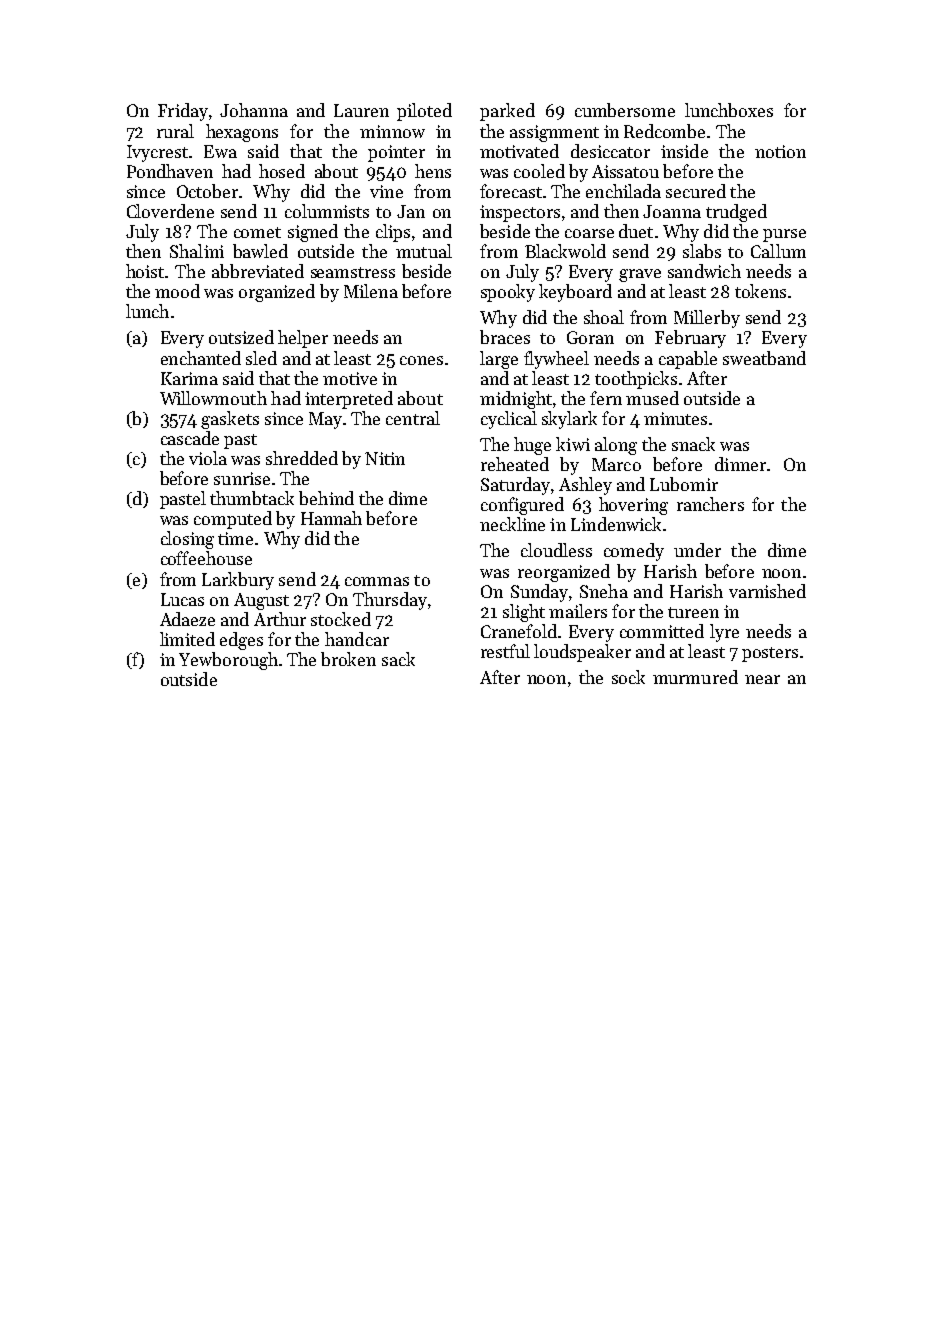 This screenshot has width=932, height=1323. What do you see at coordinates (326, 498) in the screenshot?
I see `behind` at bounding box center [326, 498].
